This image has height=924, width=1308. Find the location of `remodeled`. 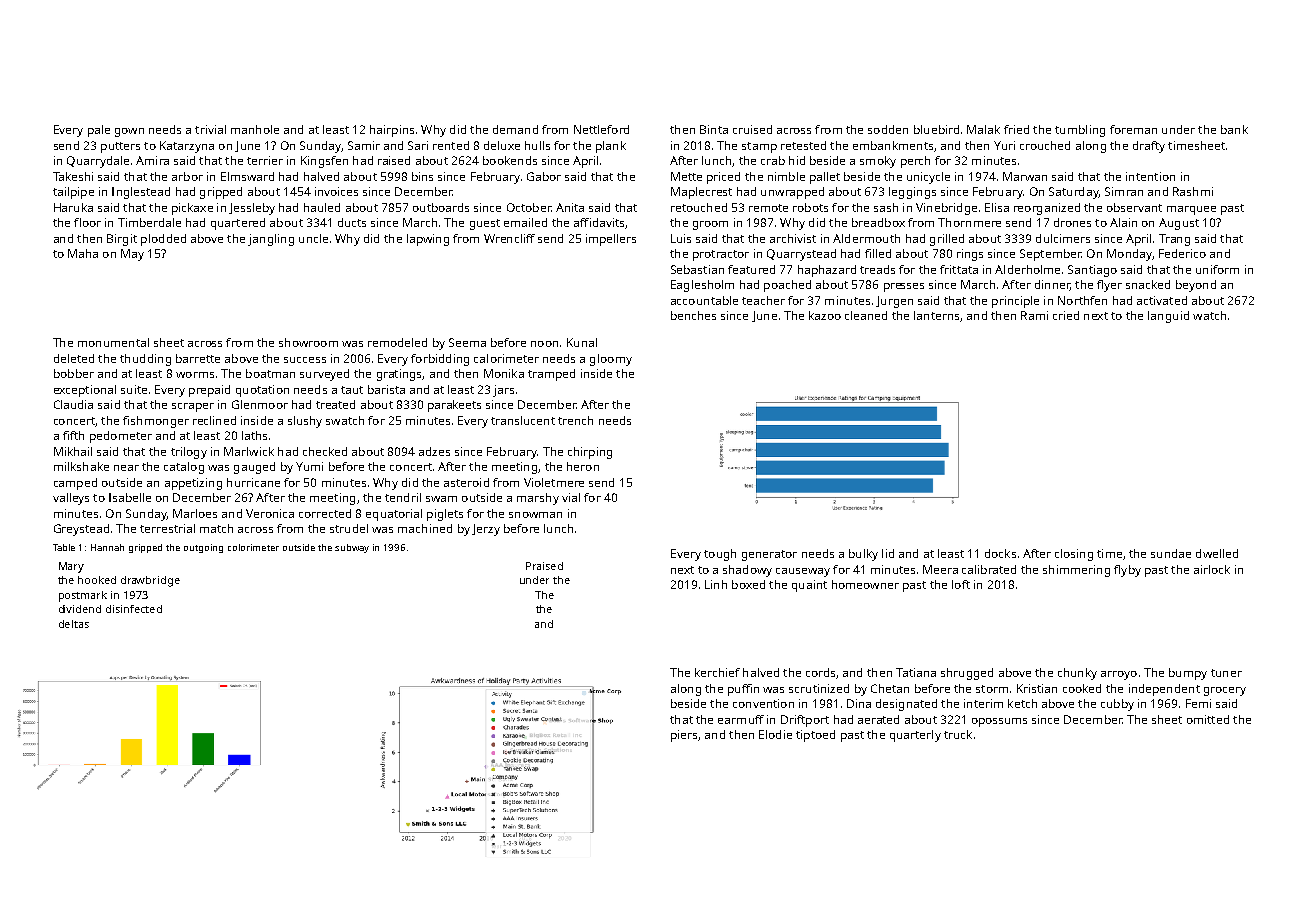

remodeled is located at coordinates (397, 342).
